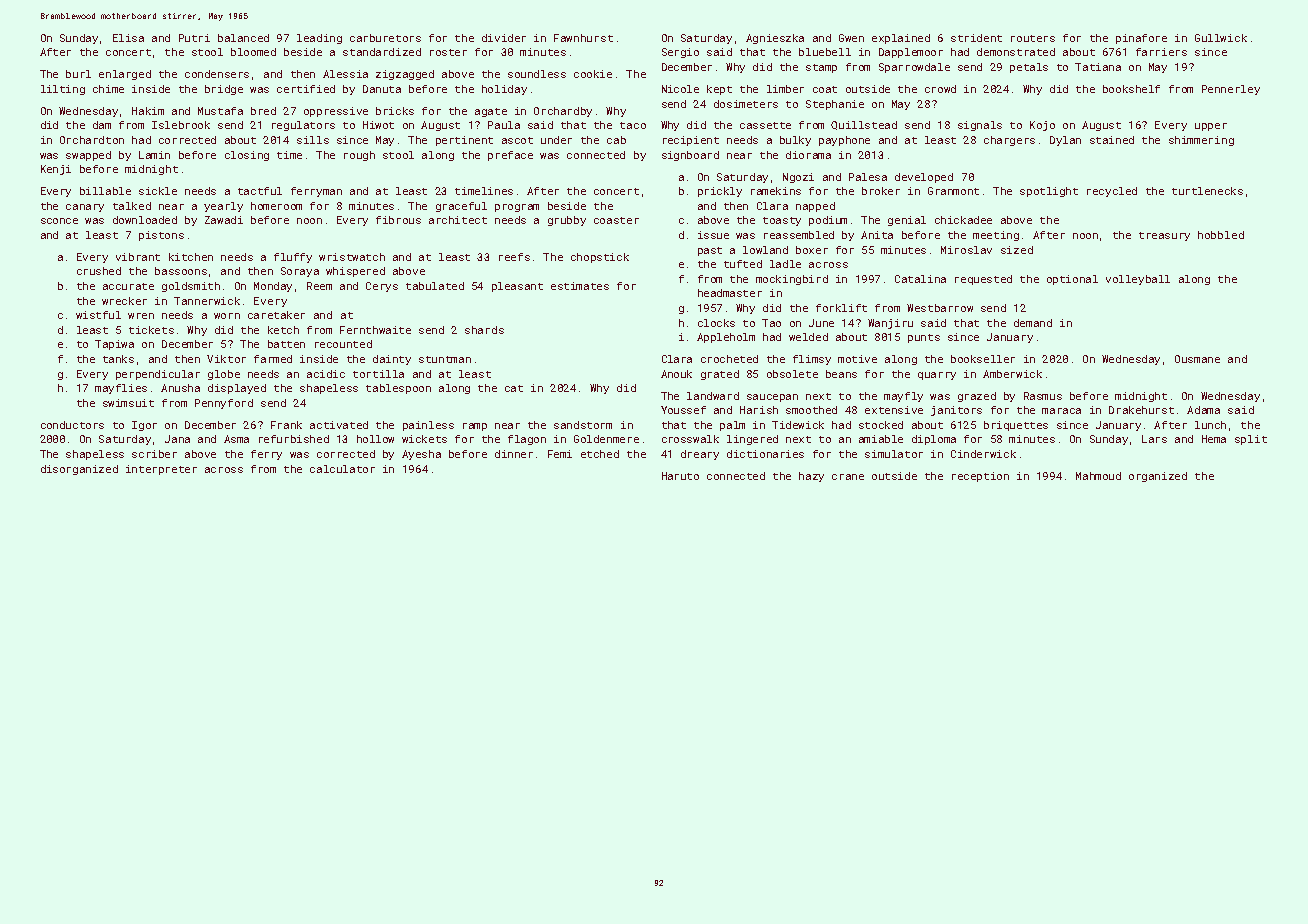  I want to click on pistons, so click(161, 236).
